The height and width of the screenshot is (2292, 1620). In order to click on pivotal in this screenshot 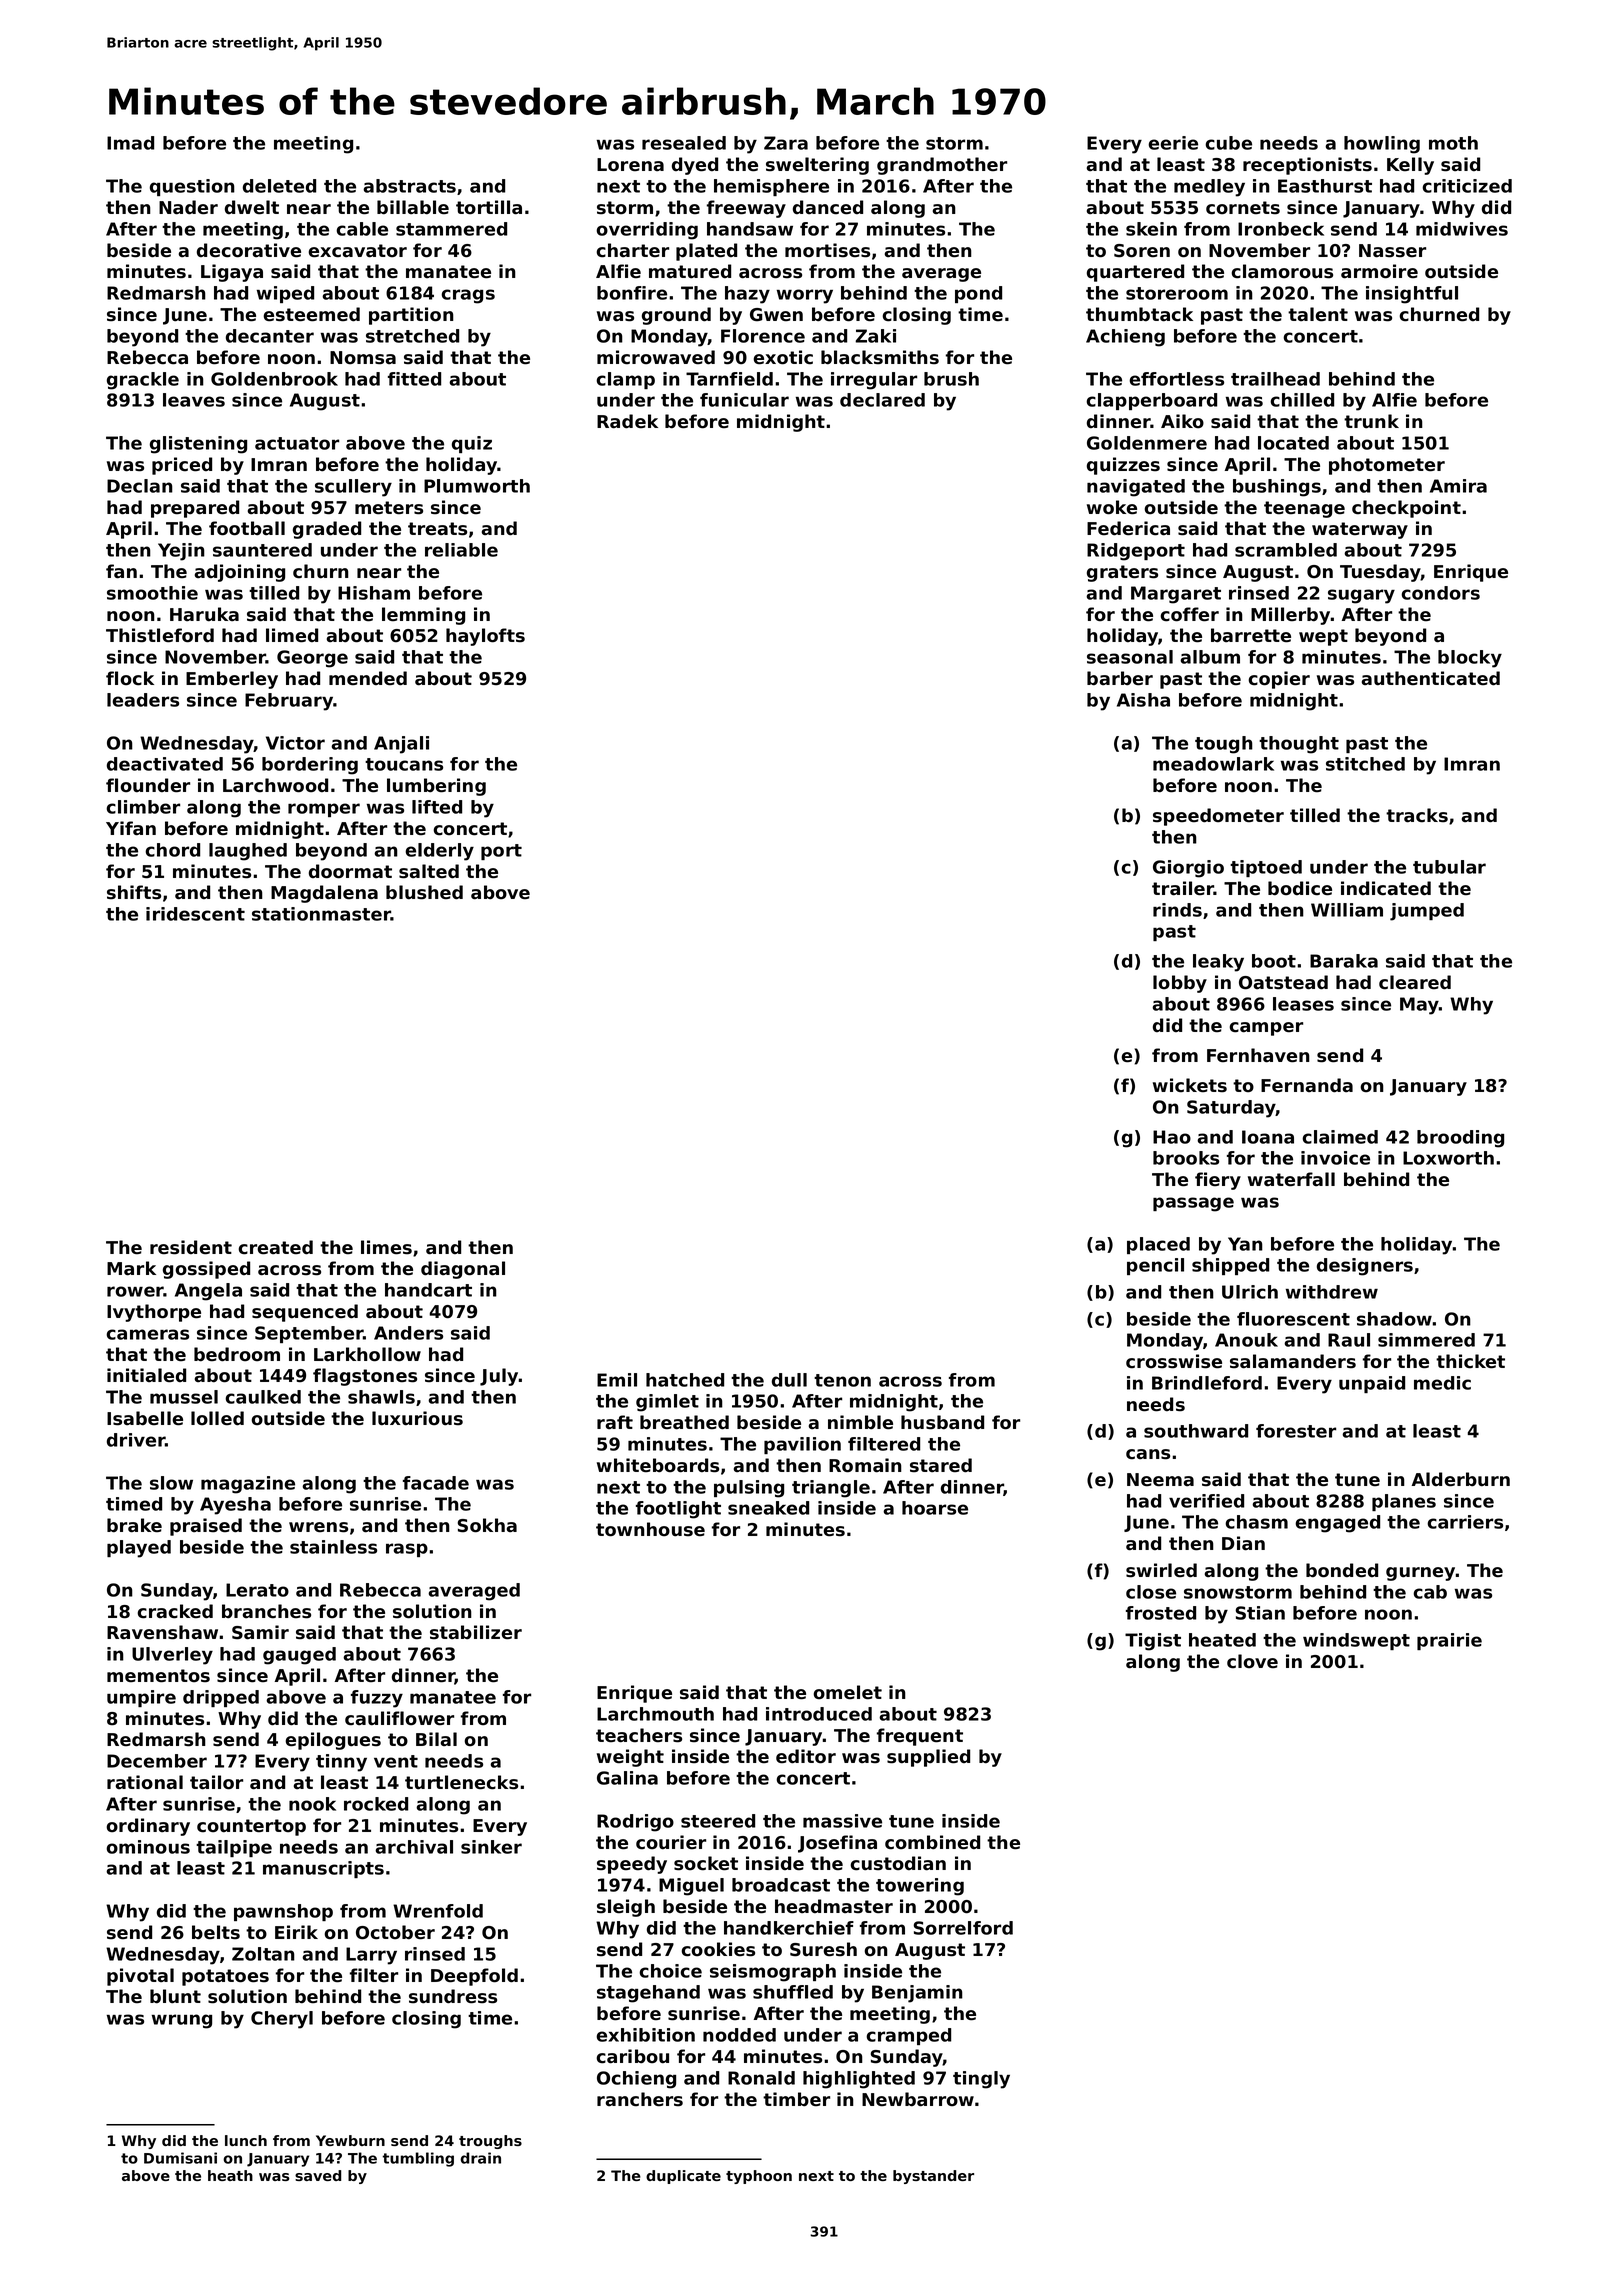, I will do `click(140, 1977)`.
